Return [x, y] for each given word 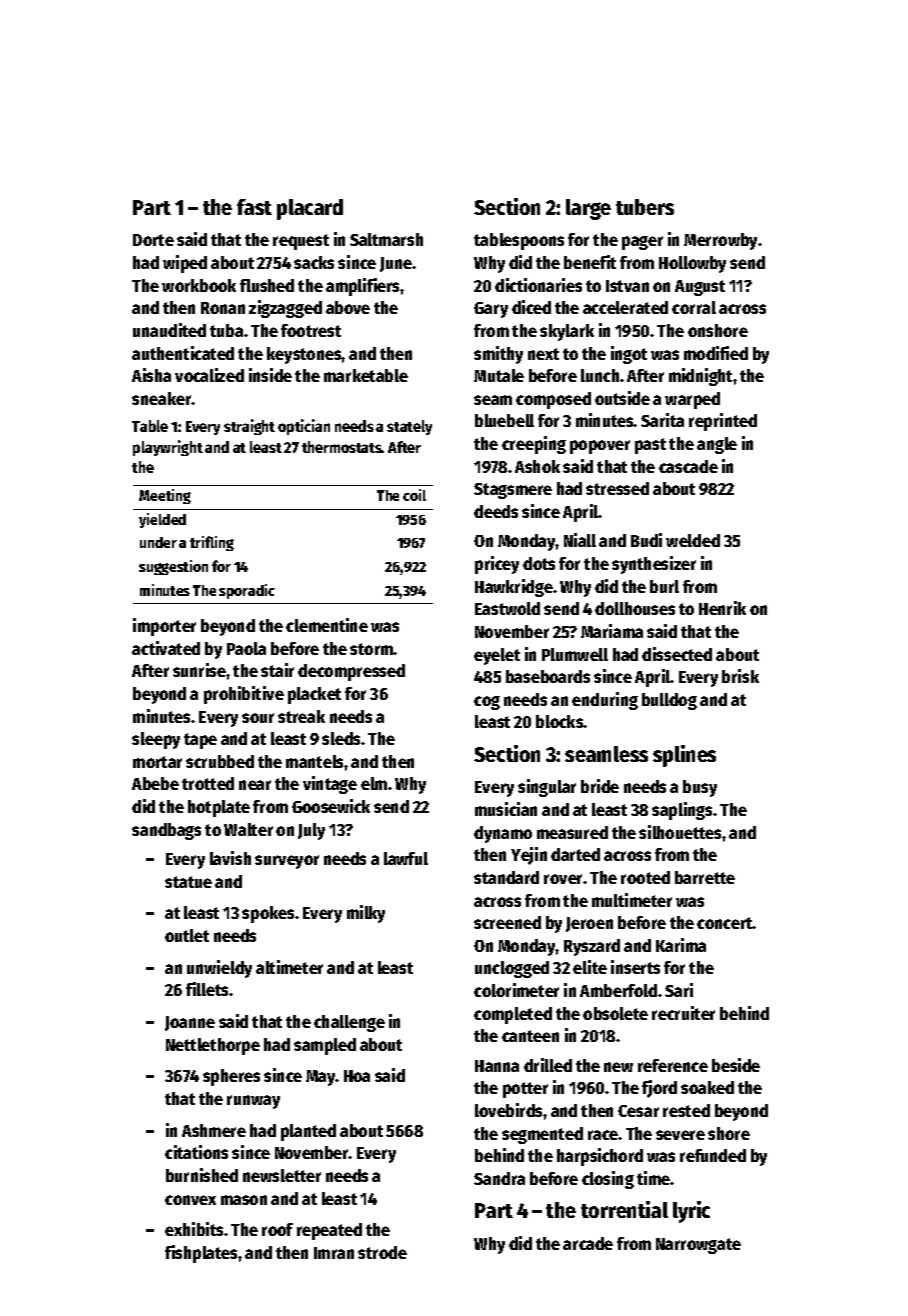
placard [310, 209]
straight [249, 427]
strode [382, 1252]
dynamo [503, 834]
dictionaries [538, 285]
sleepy [156, 740]
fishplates [201, 1254]
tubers [645, 207]
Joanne [190, 1023]
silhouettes [680, 832]
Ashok [537, 466]
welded [693, 540]
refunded [713, 1155]
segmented [542, 1135]
